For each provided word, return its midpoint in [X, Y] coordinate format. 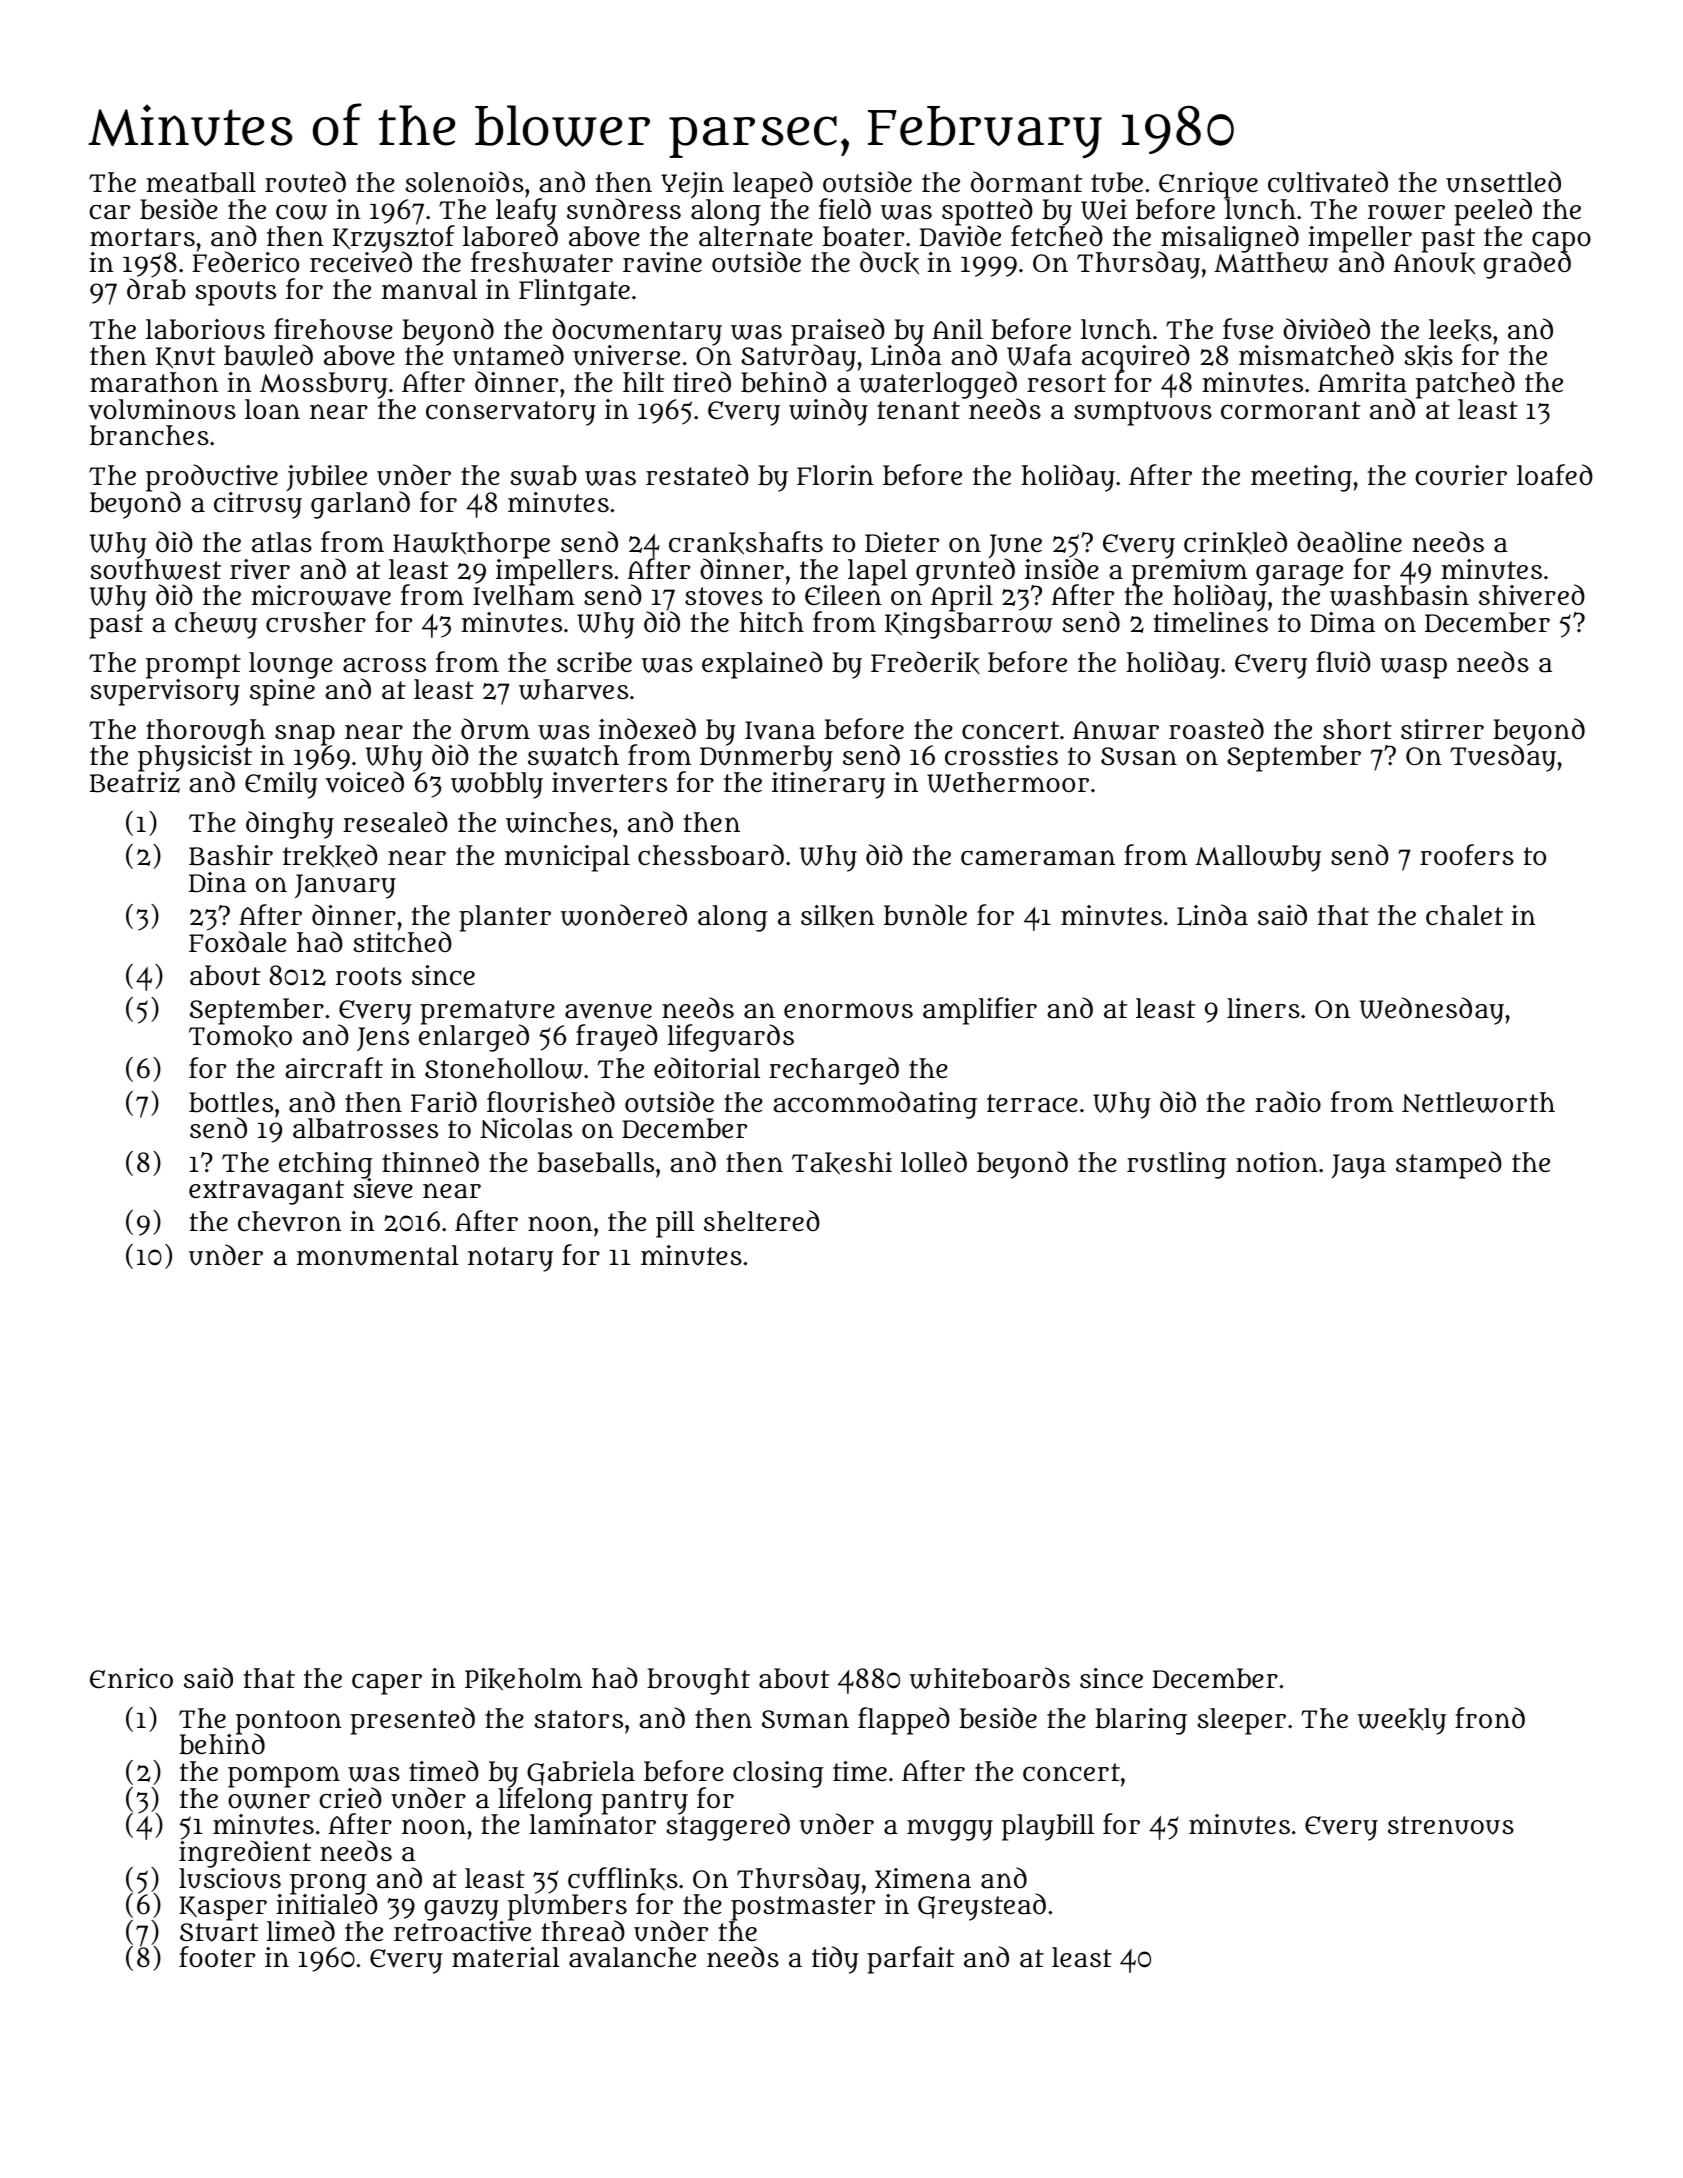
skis [1428, 356]
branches [149, 435]
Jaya [1359, 1166]
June [1015, 546]
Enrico [131, 1678]
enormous [848, 1011]
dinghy [290, 825]
